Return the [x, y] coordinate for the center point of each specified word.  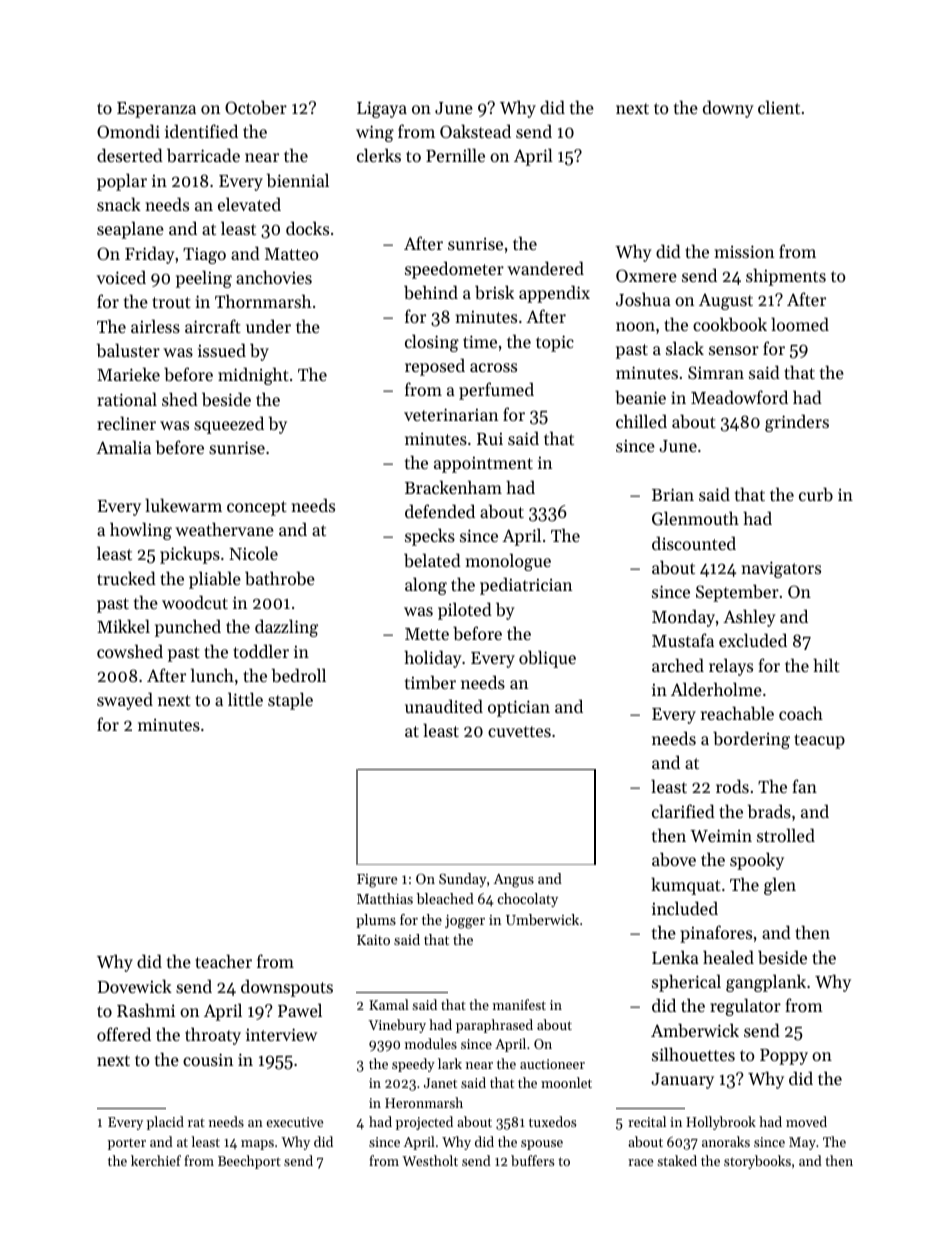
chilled [641, 421]
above [674, 859]
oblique [547, 659]
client [779, 107]
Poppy [784, 1057]
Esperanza [156, 110]
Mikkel [123, 626]
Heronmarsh [424, 1102]
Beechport [249, 1162]
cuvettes [519, 731]
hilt [826, 665]
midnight [253, 376]
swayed [125, 701]
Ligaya [382, 109]
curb [816, 494]
